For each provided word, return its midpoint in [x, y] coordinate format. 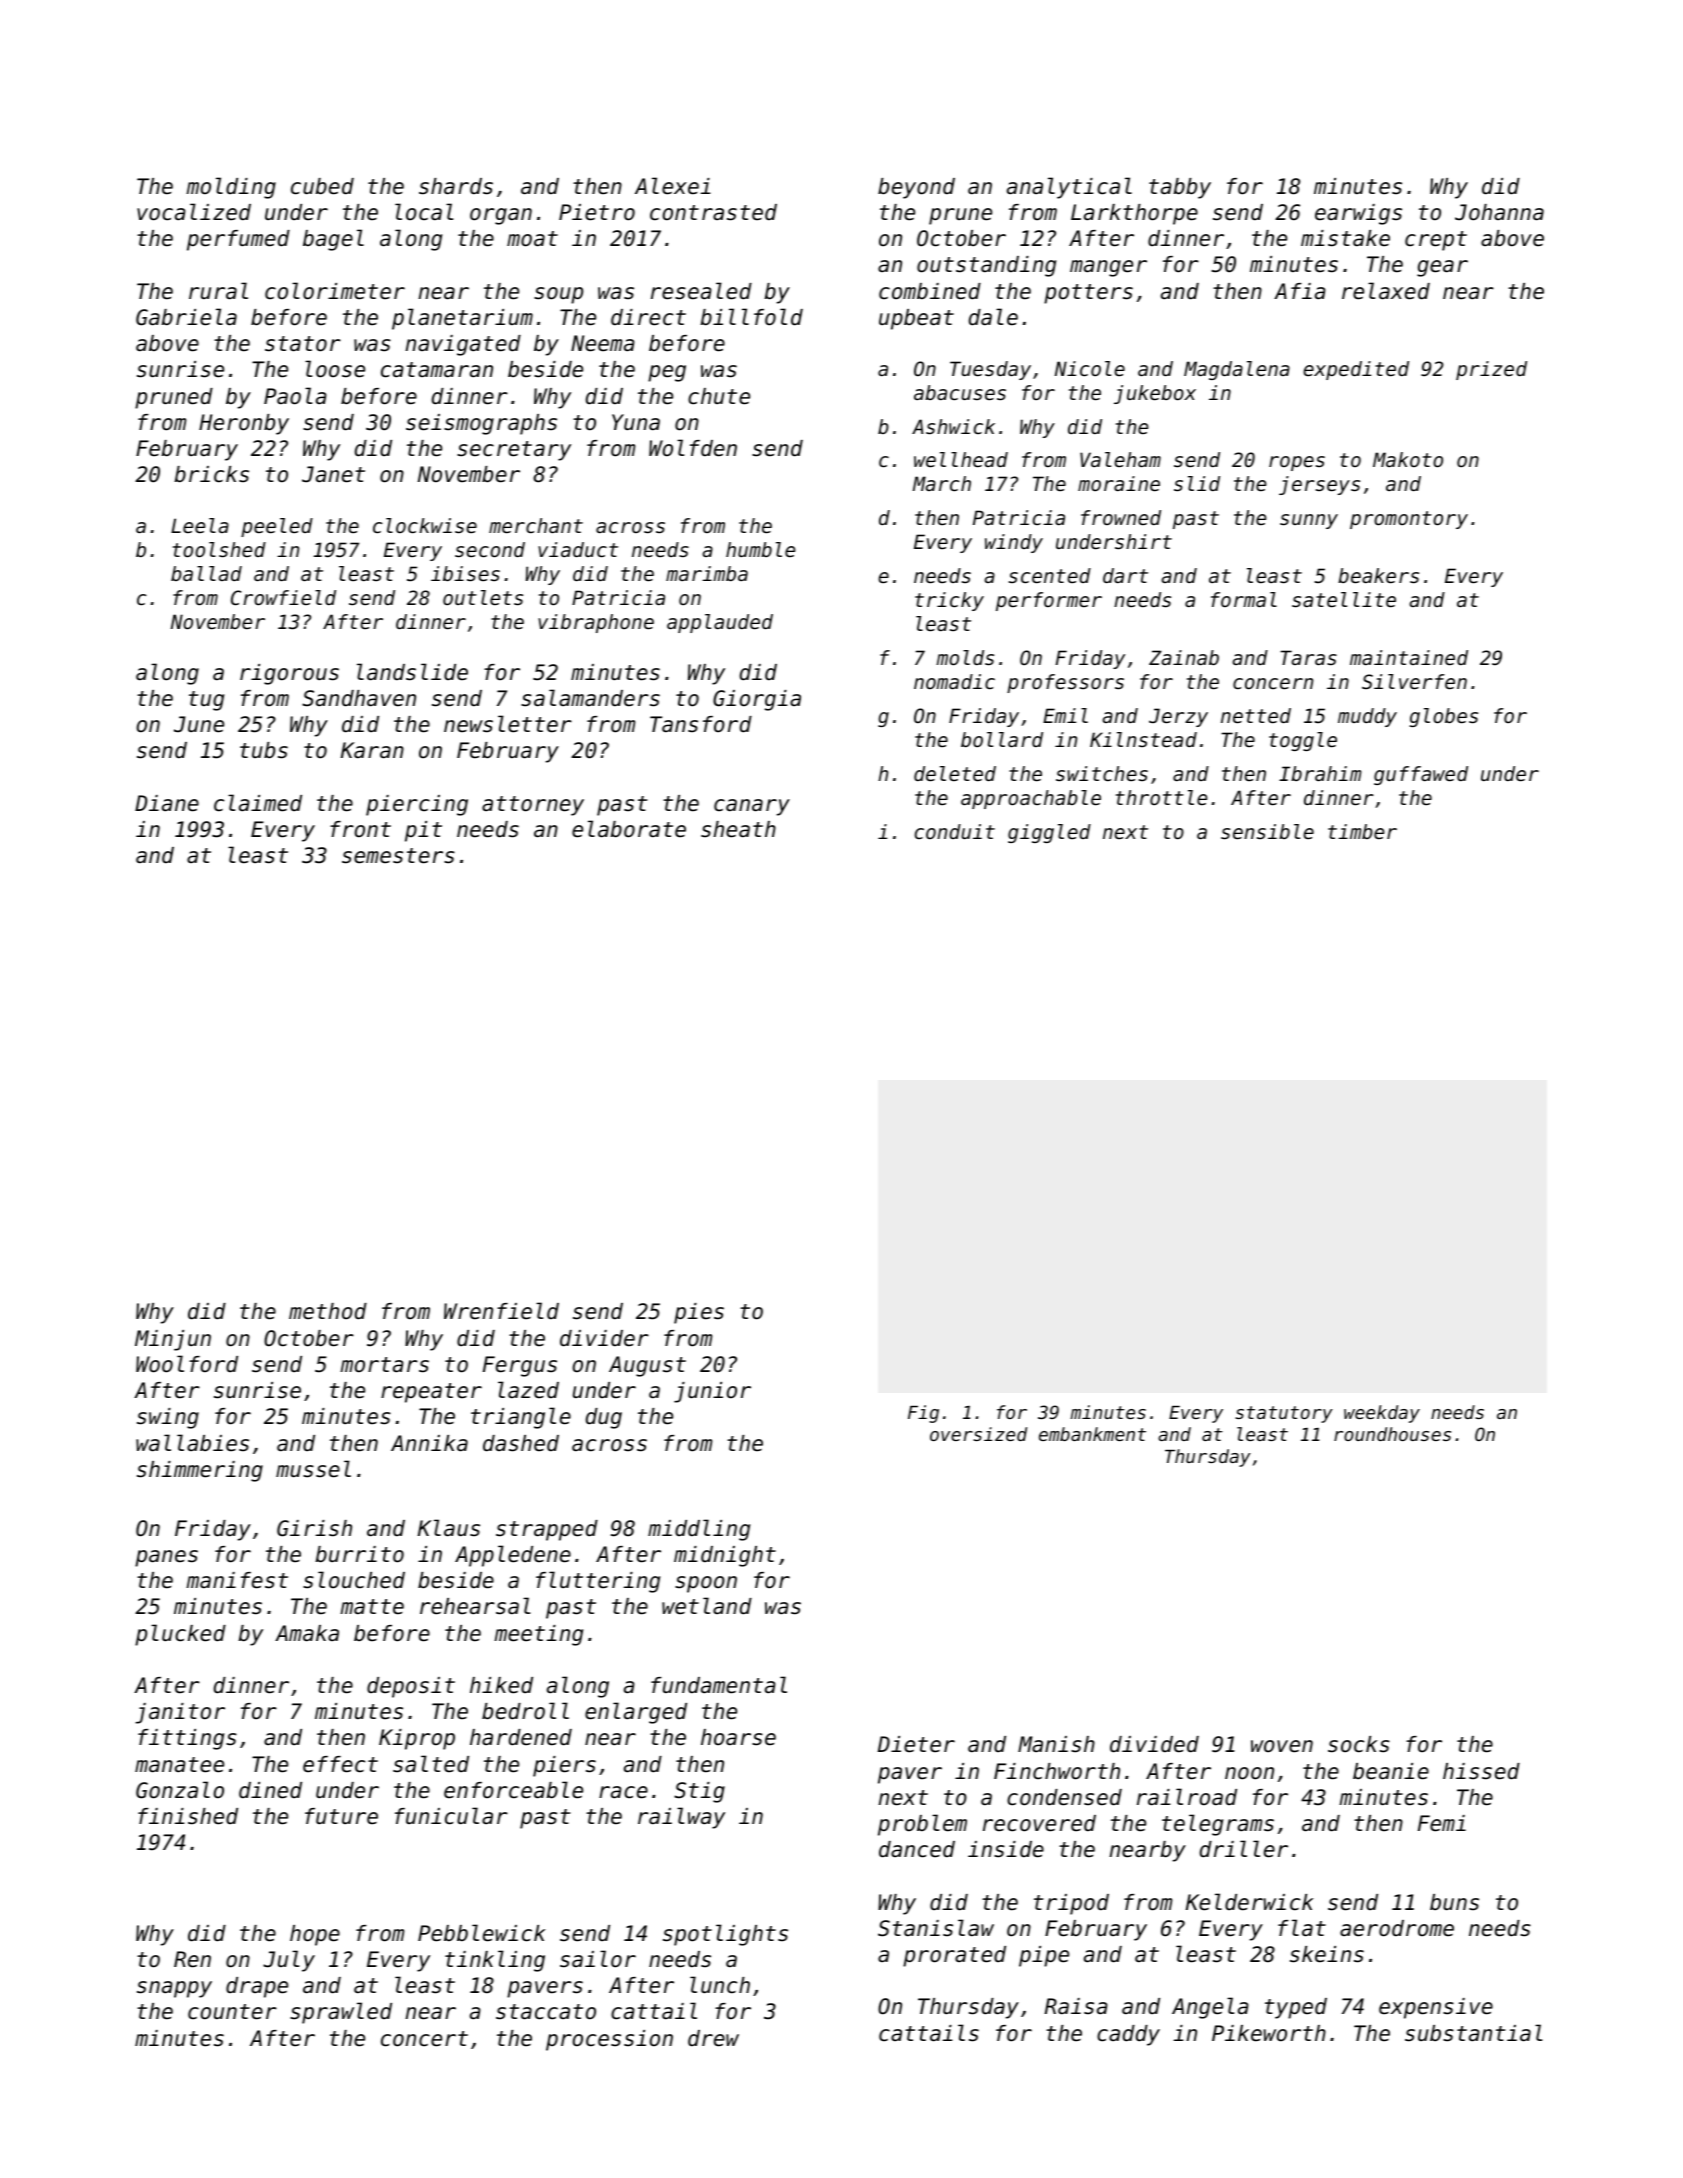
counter [232, 2012]
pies [699, 1313]
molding [231, 188]
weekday [1382, 1414]
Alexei [673, 186]
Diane [167, 803]
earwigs [1358, 214]
